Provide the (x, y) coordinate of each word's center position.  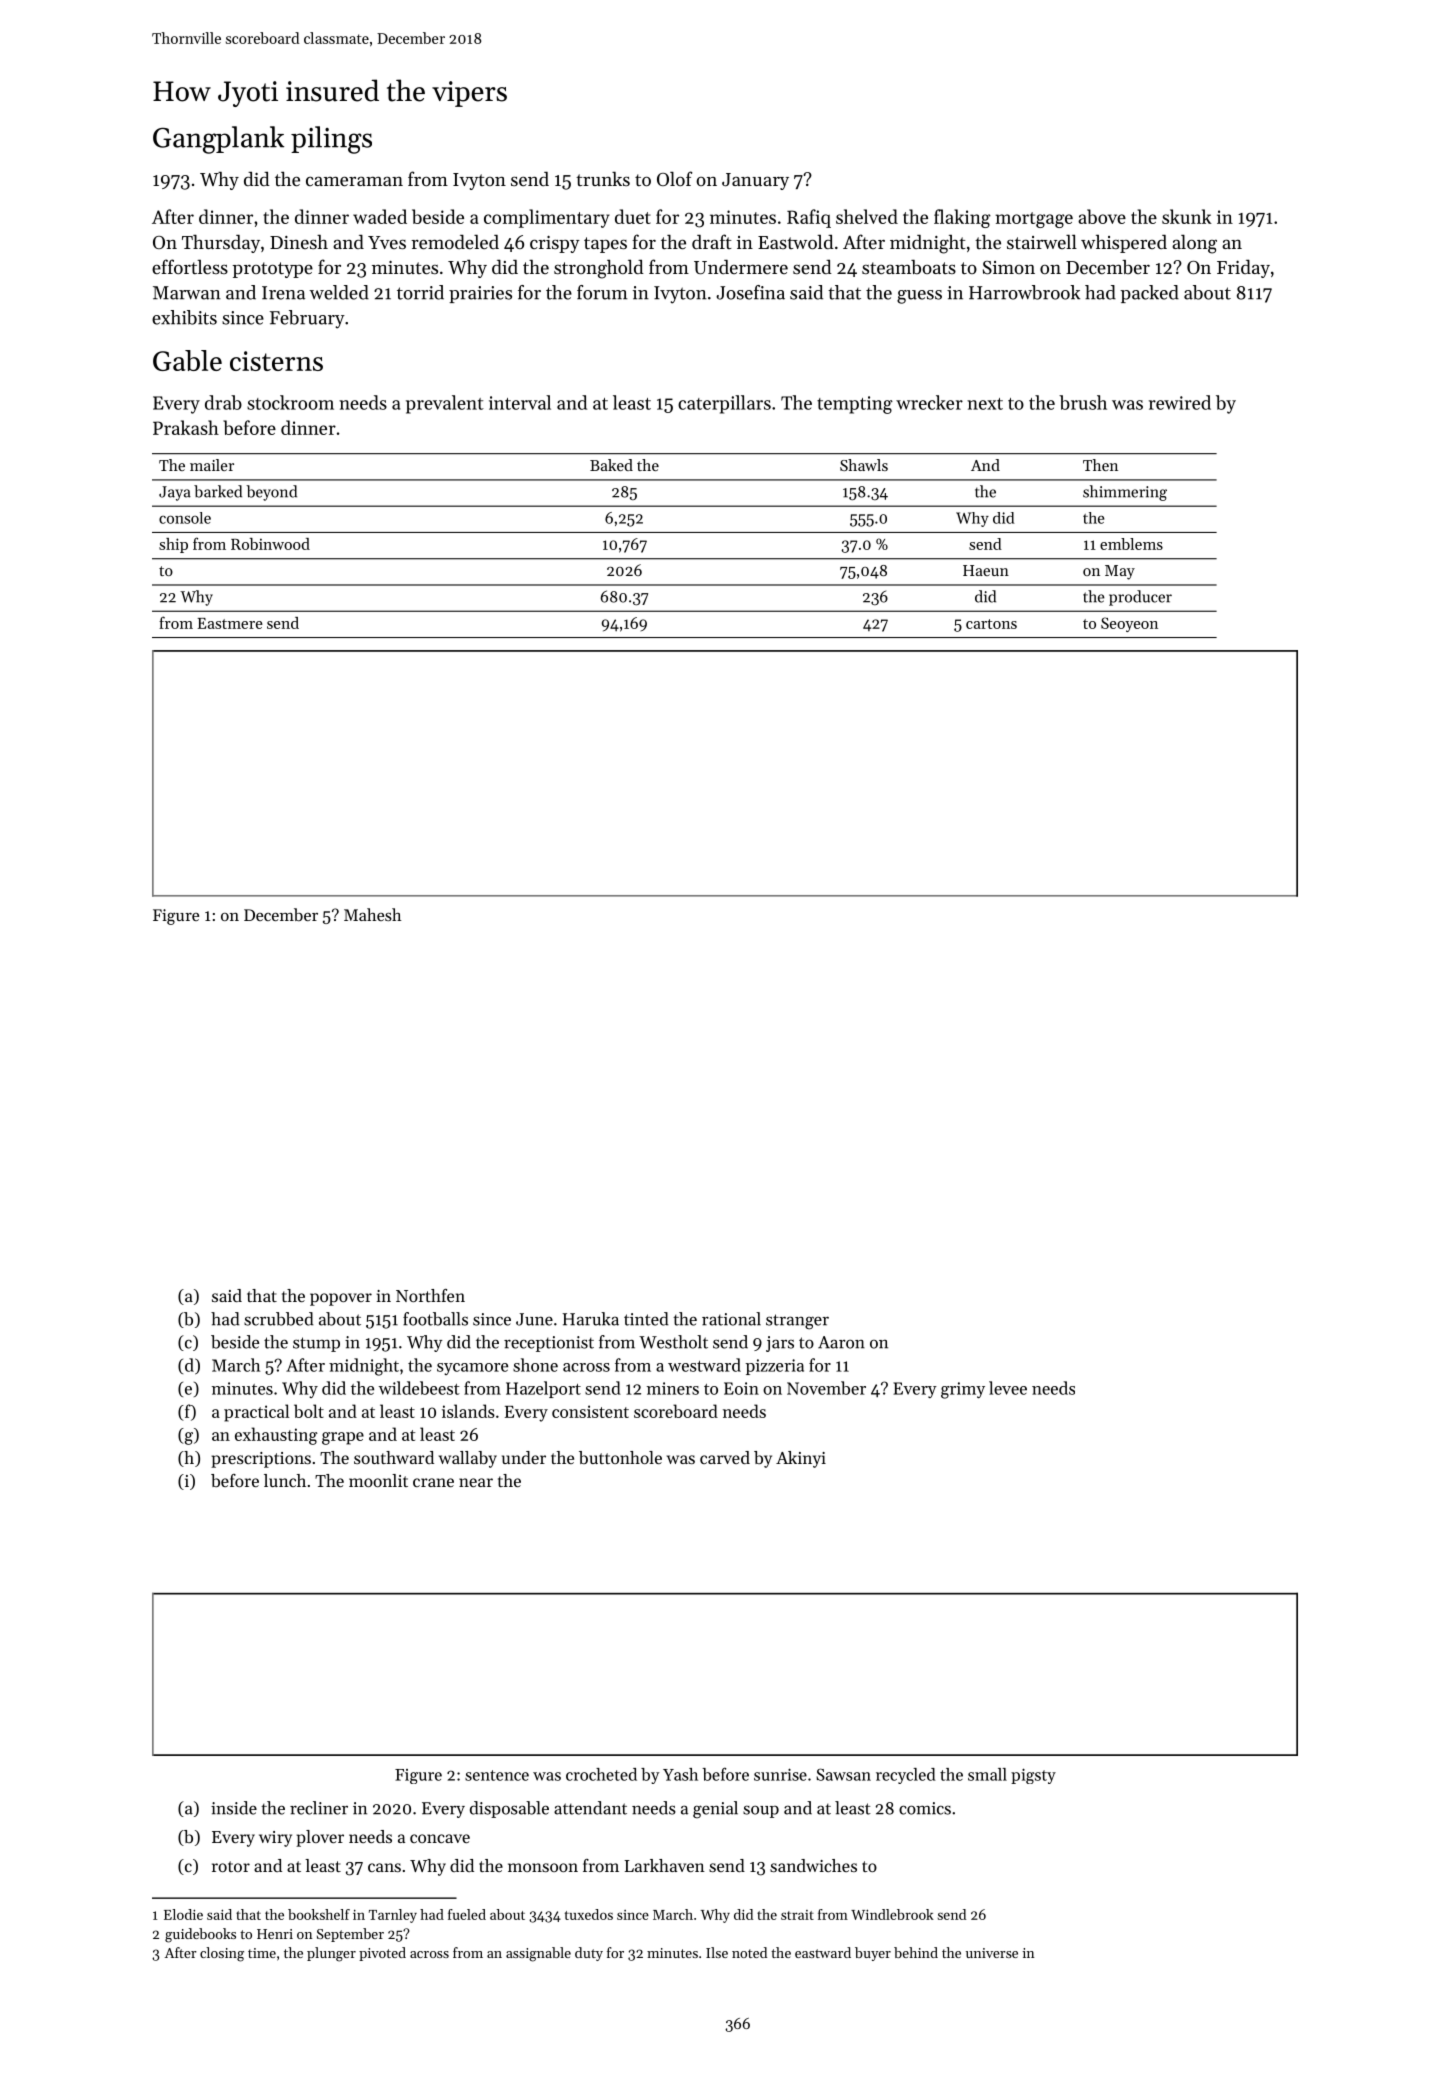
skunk (1187, 216)
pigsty (1033, 1776)
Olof (674, 178)
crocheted (601, 1774)
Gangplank (218, 140)
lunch (285, 1480)
